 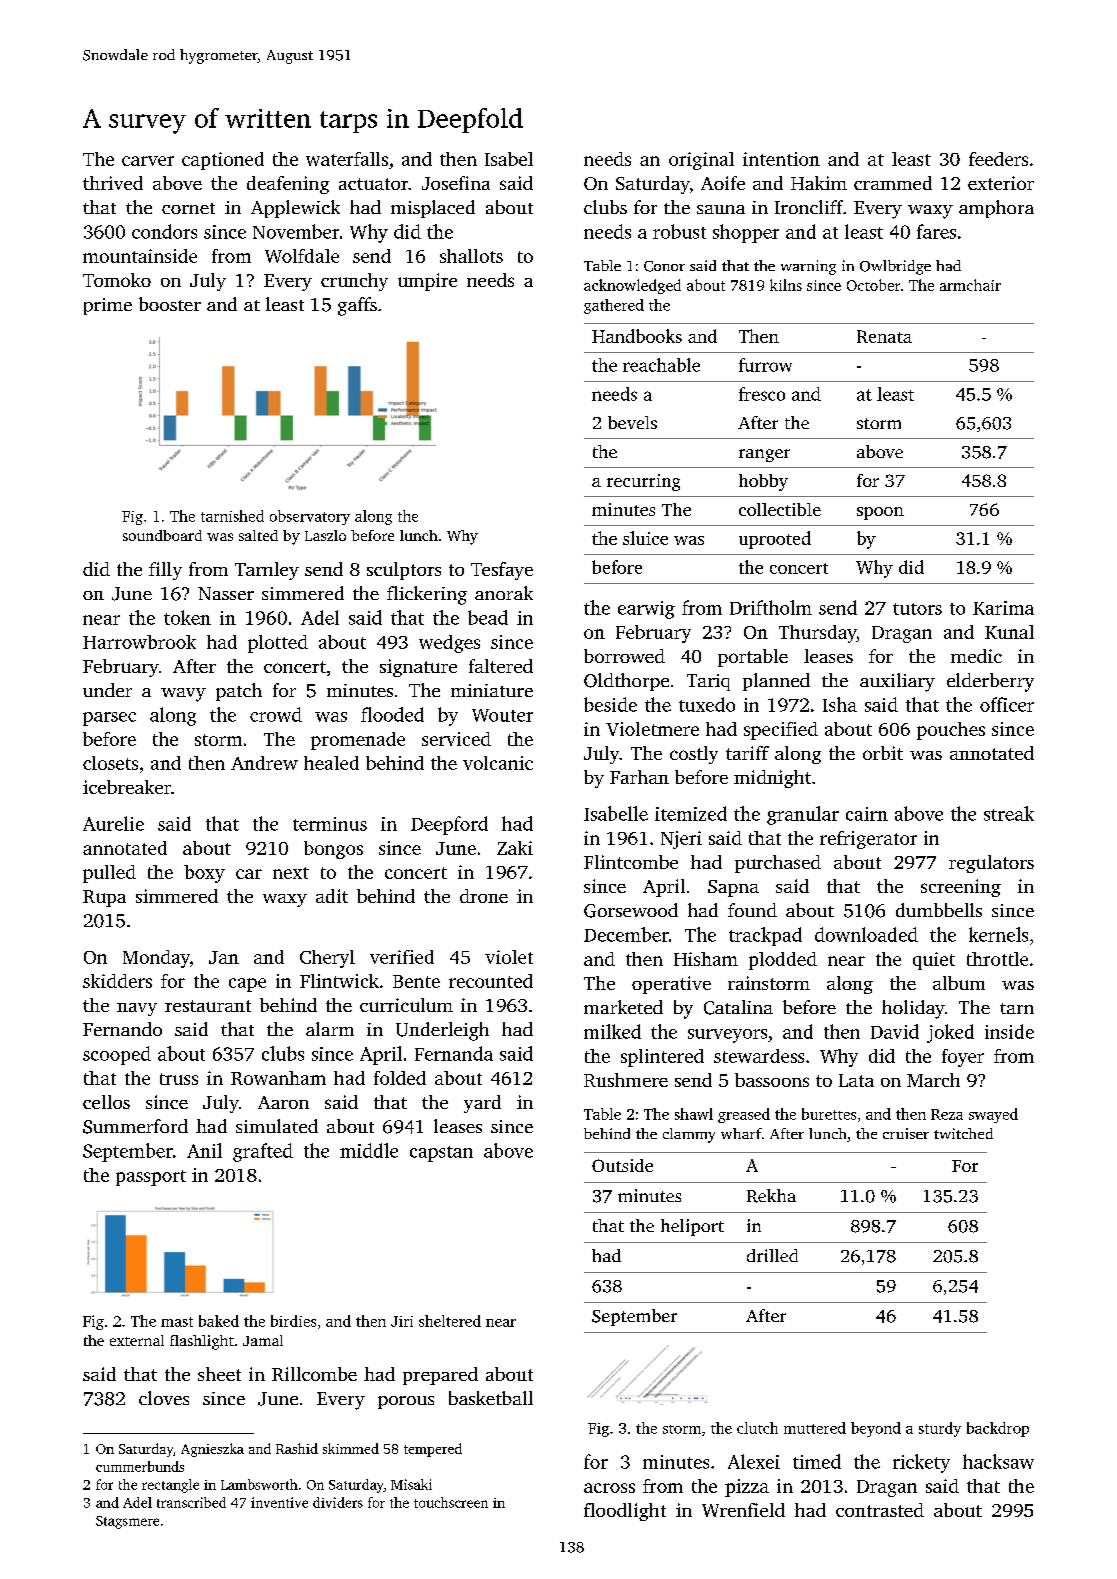 What do you see at coordinates (701, 161) in the screenshot?
I see `original` at bounding box center [701, 161].
